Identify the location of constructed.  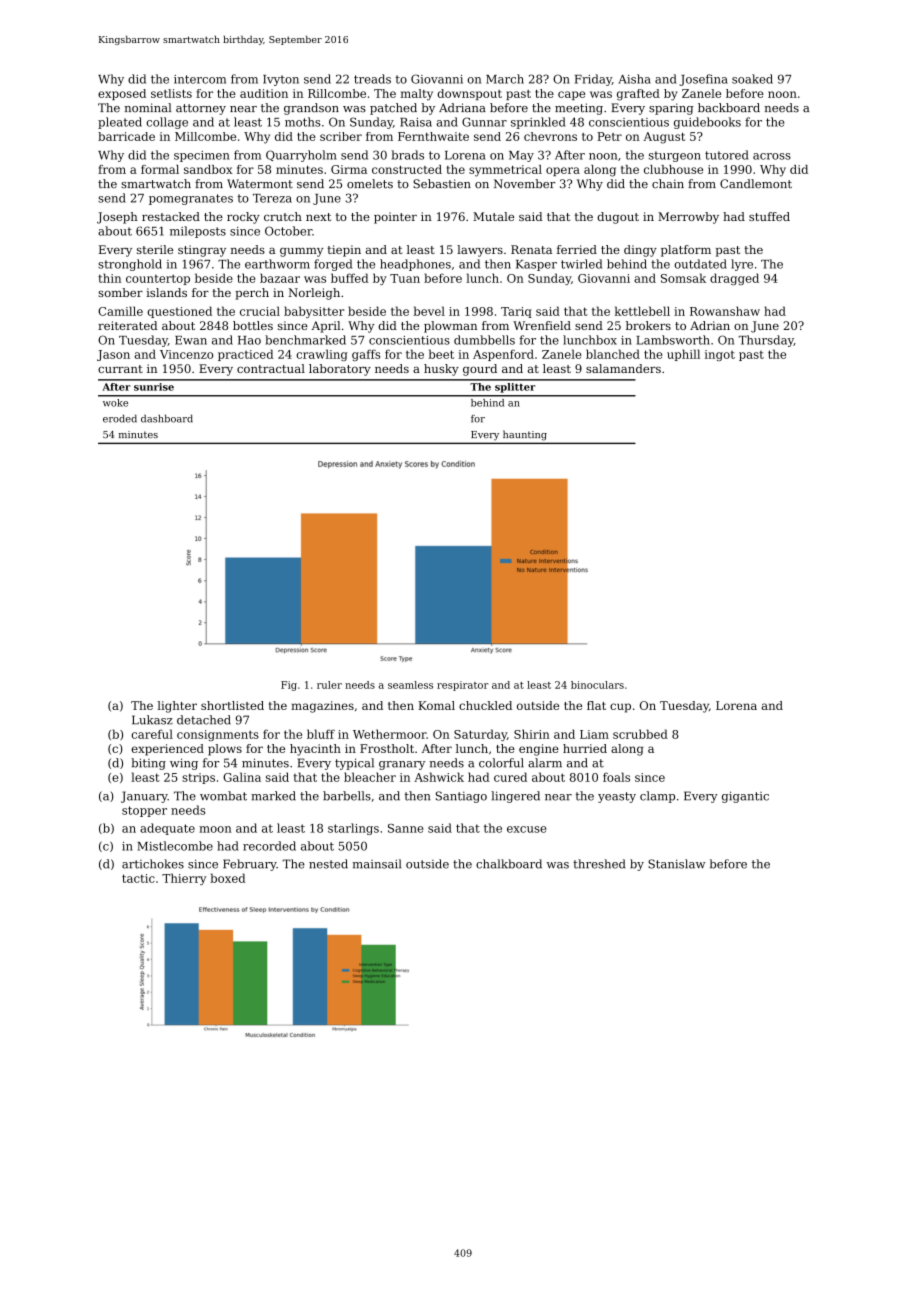
(407, 169).
